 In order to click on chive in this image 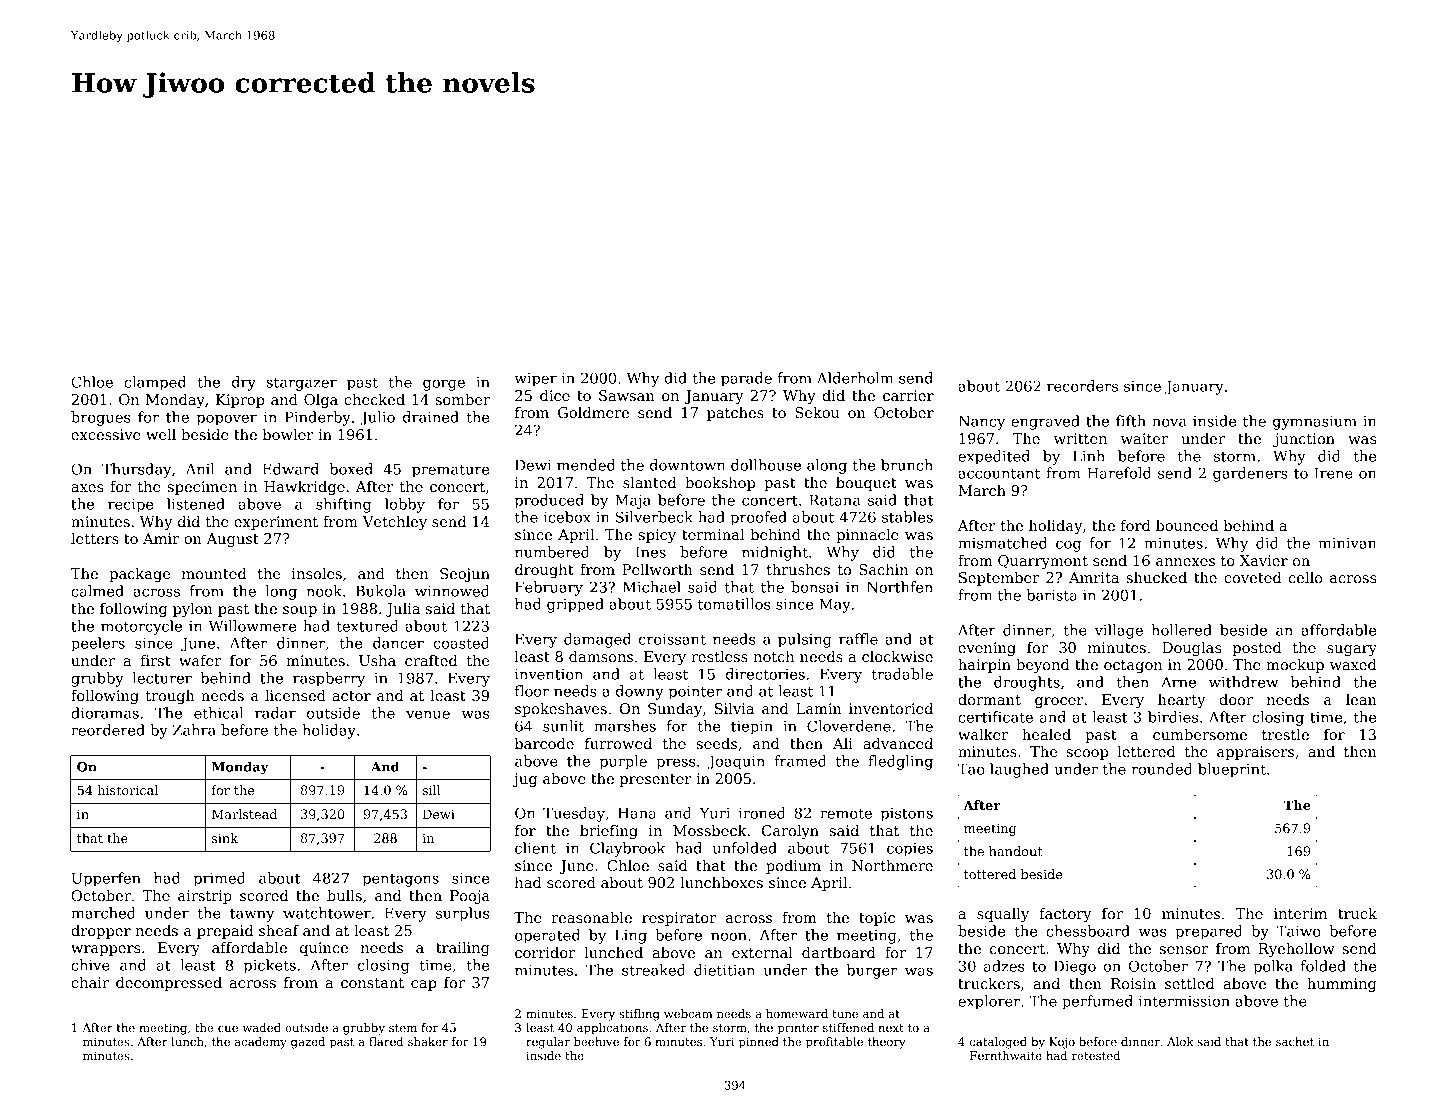, I will do `click(90, 965)`.
